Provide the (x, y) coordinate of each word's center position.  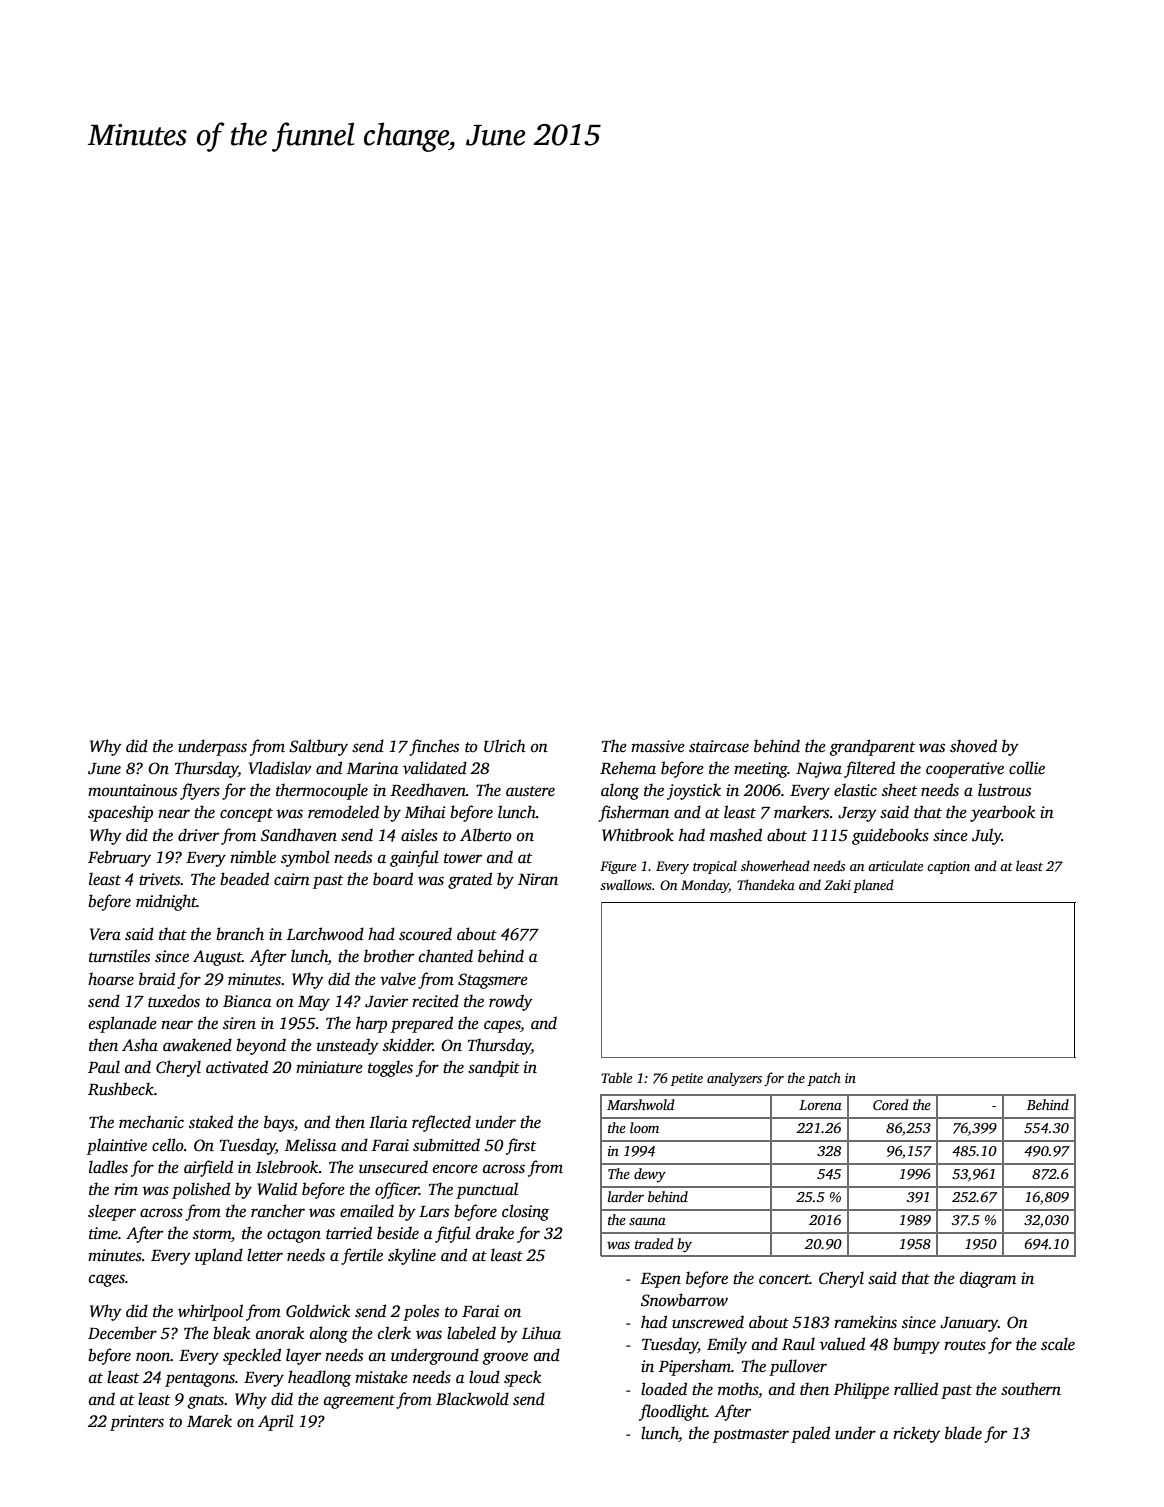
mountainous (132, 790)
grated (470, 880)
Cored (890, 1104)
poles (421, 1312)
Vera (105, 934)
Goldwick (318, 1311)
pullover (798, 1367)
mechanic (151, 1121)
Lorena (820, 1105)
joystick (694, 791)
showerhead (775, 865)
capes (502, 1026)
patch (824, 1079)
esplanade (123, 1024)
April (276, 1422)
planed (873, 886)
